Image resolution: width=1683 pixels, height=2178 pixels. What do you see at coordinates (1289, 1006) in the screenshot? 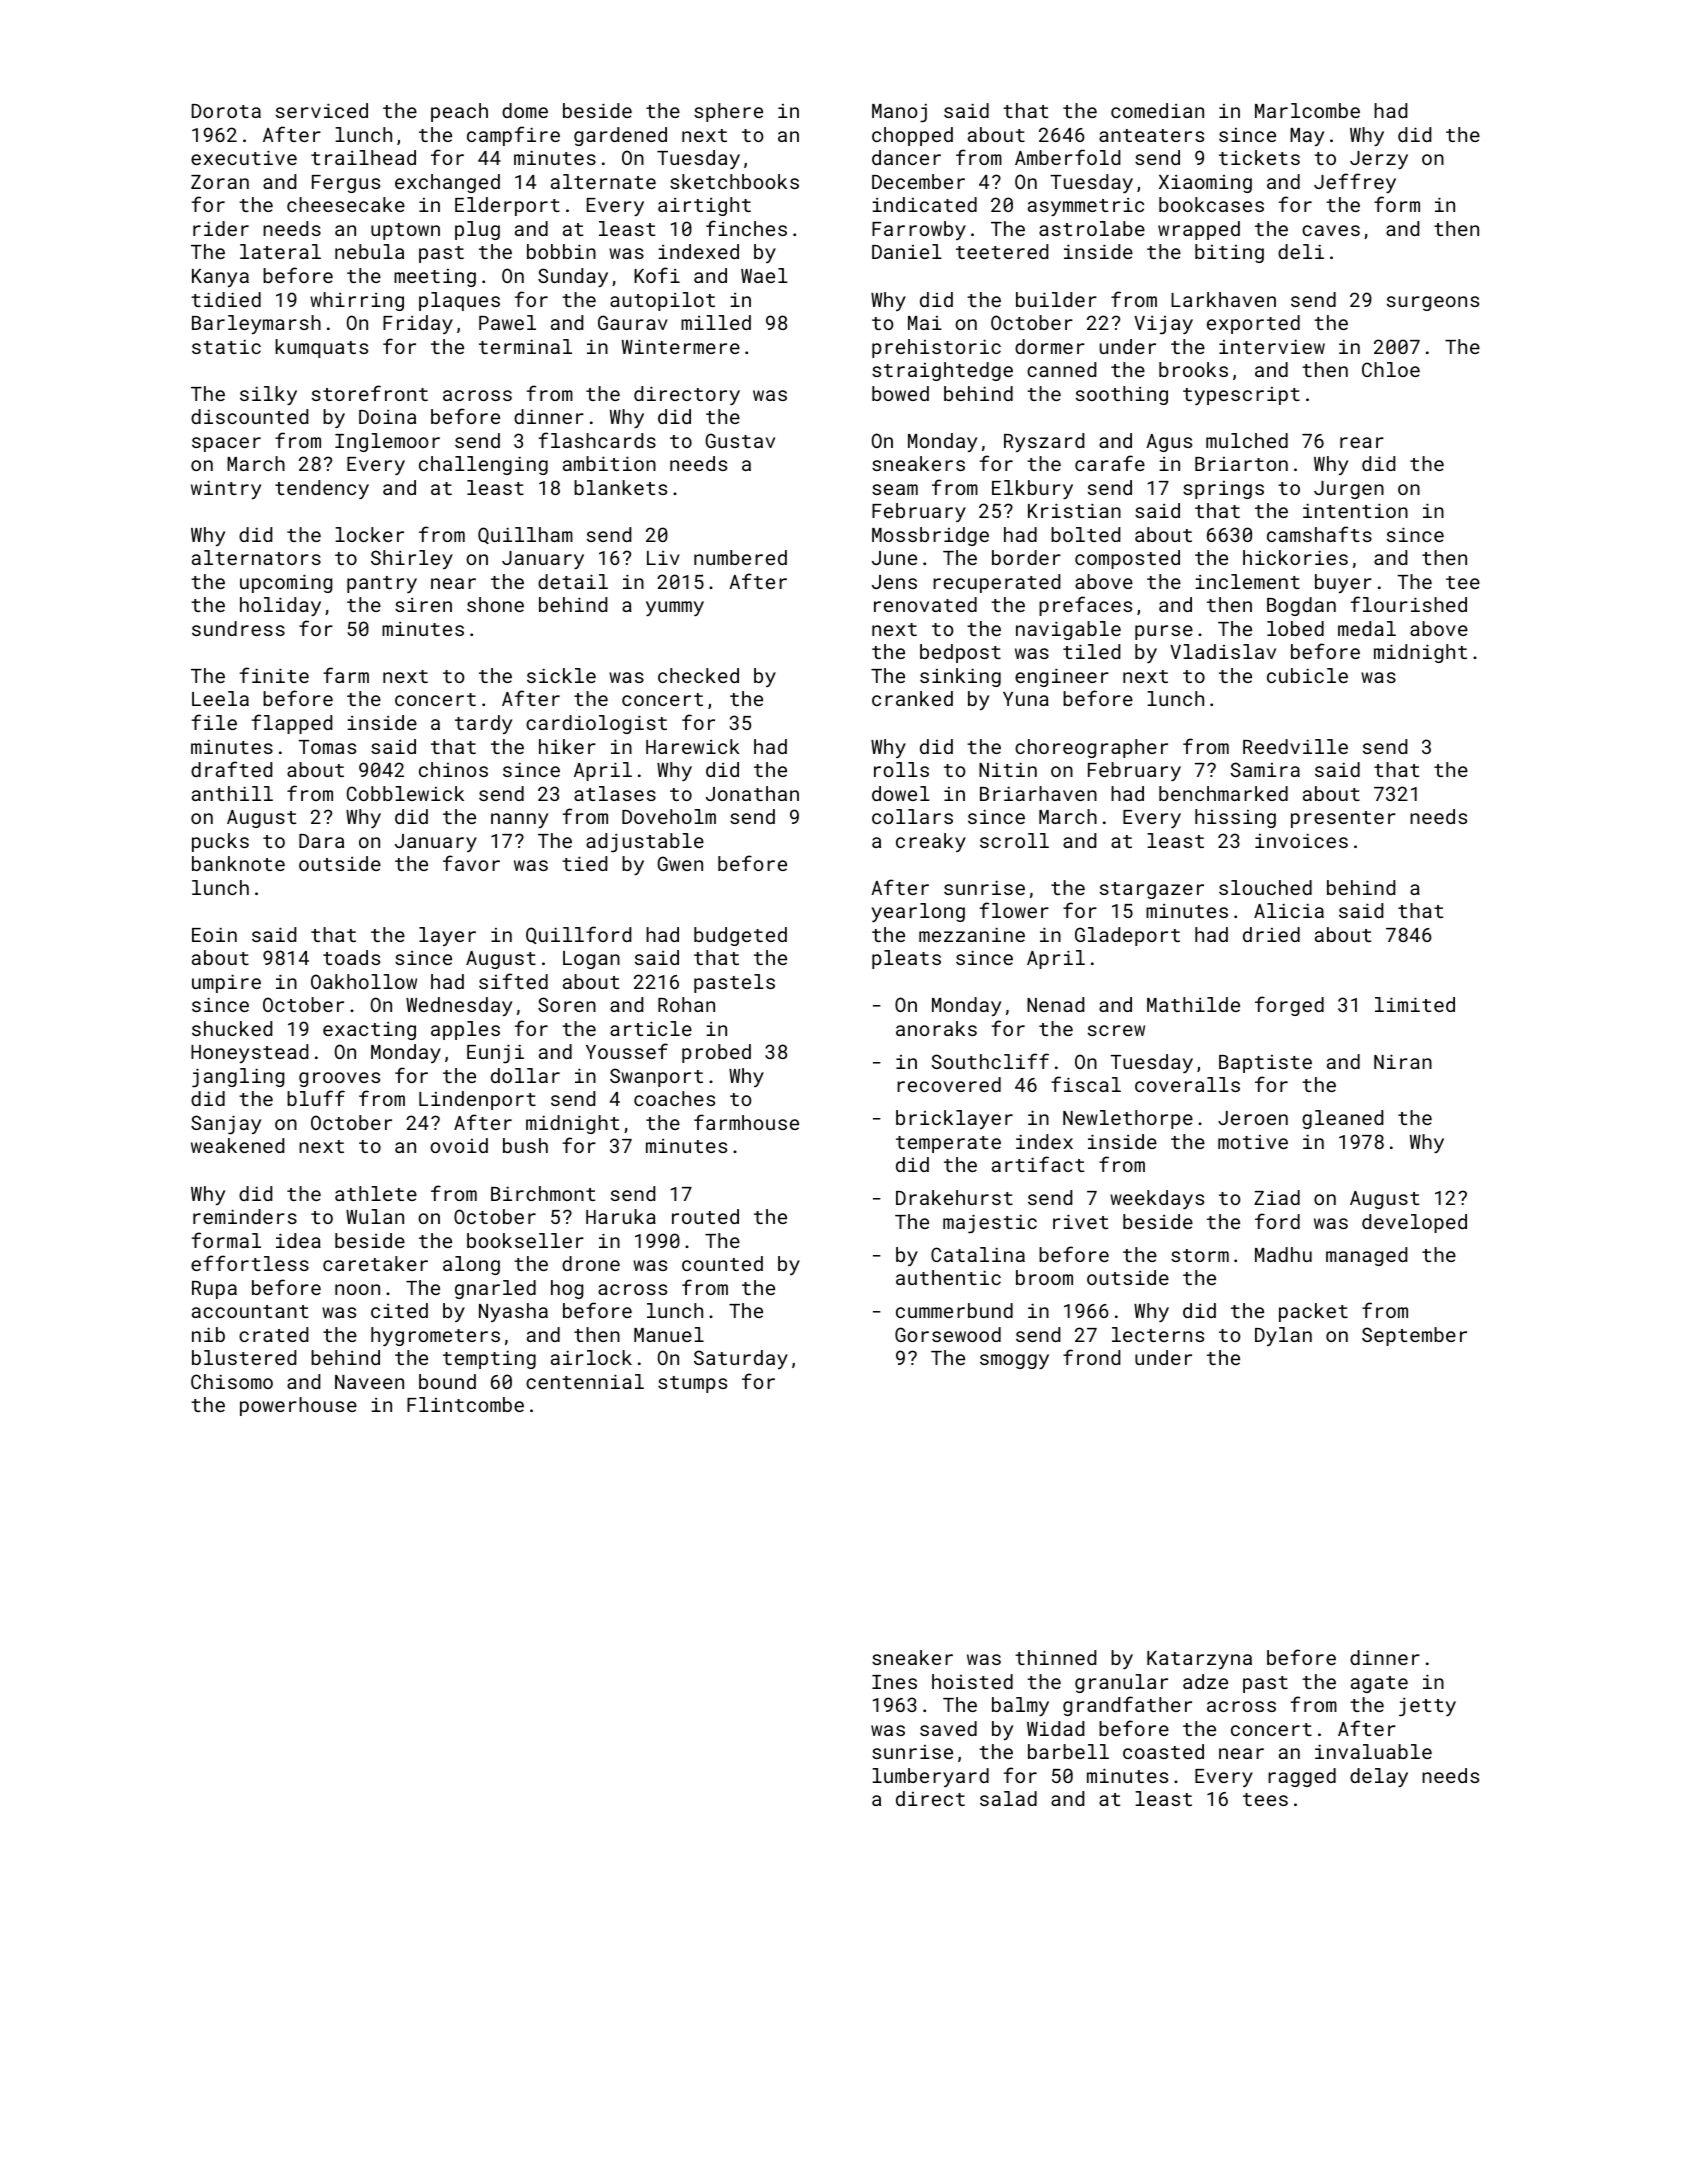
I see `forged` at bounding box center [1289, 1006].
